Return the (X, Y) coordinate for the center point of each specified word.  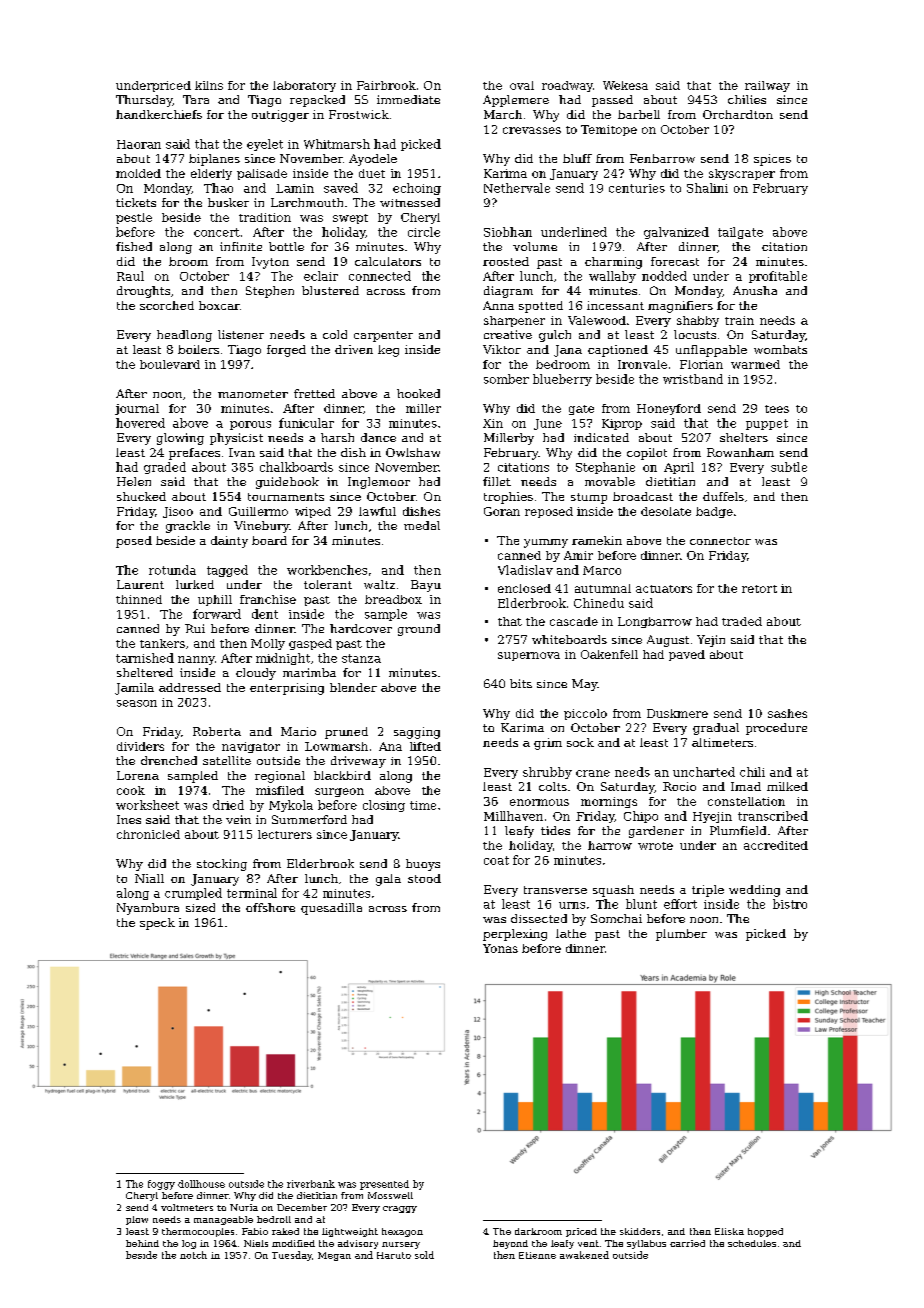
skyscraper (742, 174)
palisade (262, 174)
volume (535, 246)
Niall (149, 878)
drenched (169, 760)
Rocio (679, 786)
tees (777, 409)
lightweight (350, 1232)
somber (506, 379)
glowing (180, 439)
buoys (423, 865)
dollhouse (201, 1184)
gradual (716, 729)
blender (353, 687)
